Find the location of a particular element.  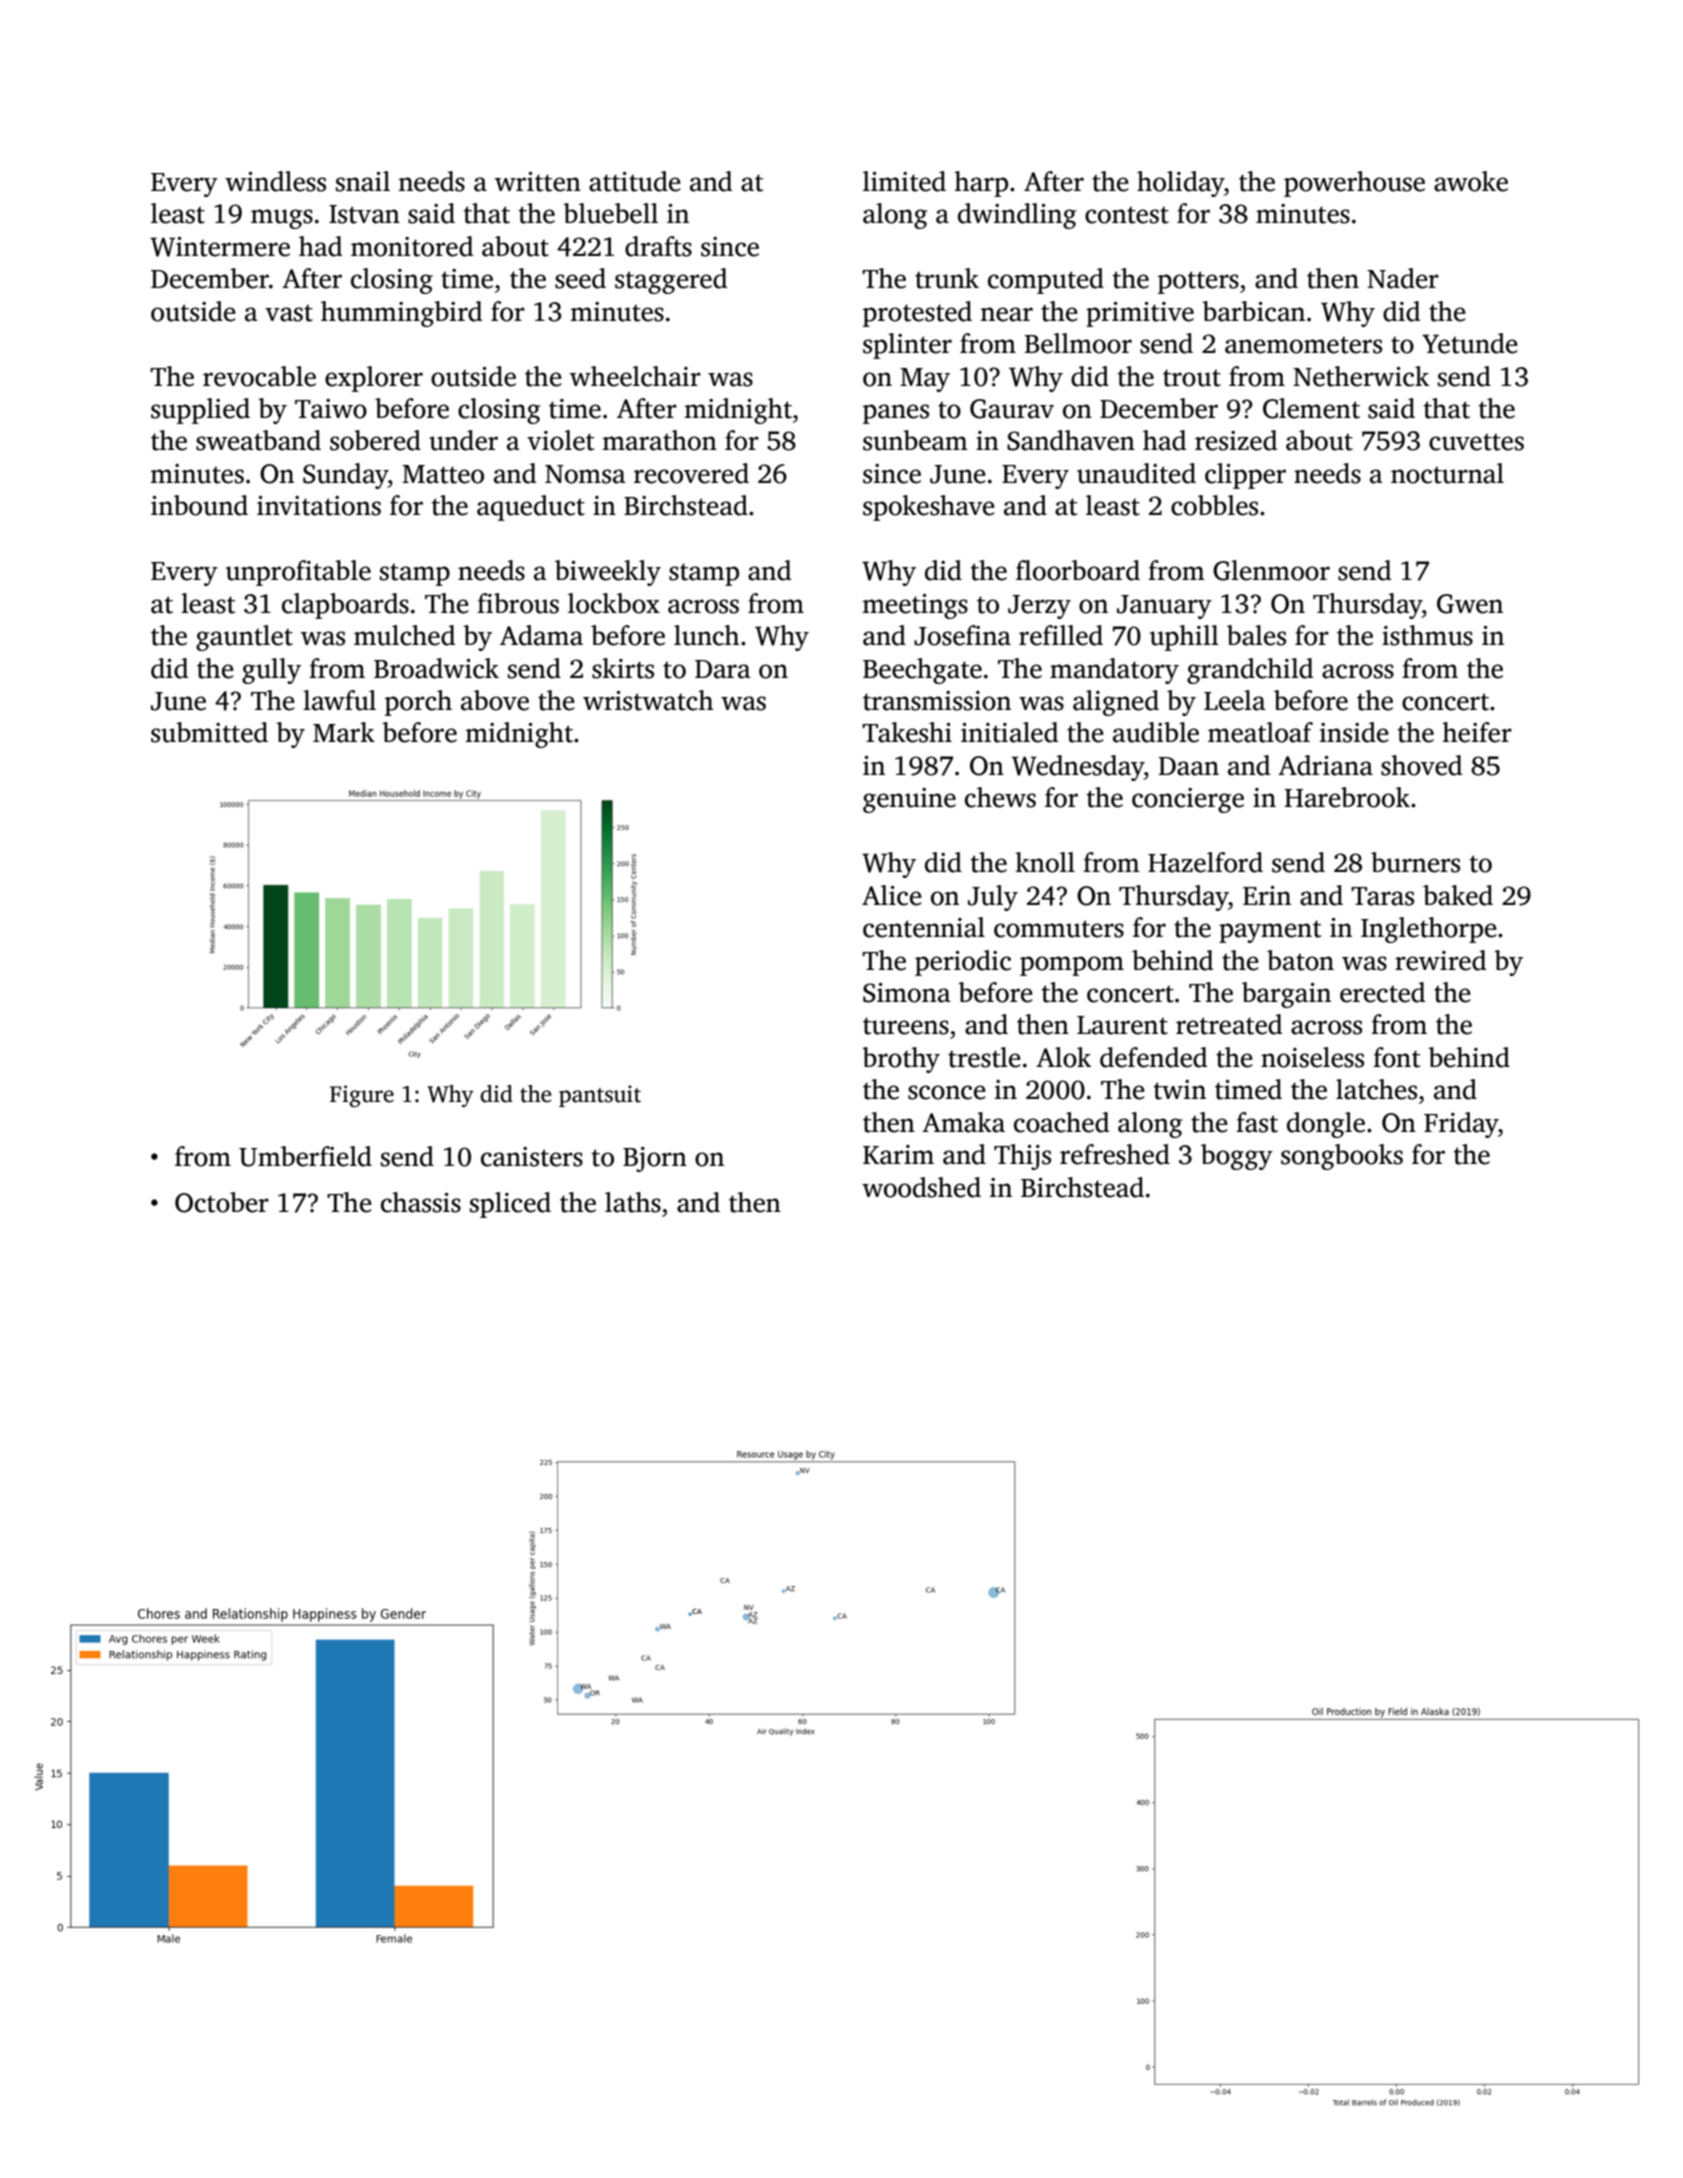

nocturnal is located at coordinates (1447, 473).
